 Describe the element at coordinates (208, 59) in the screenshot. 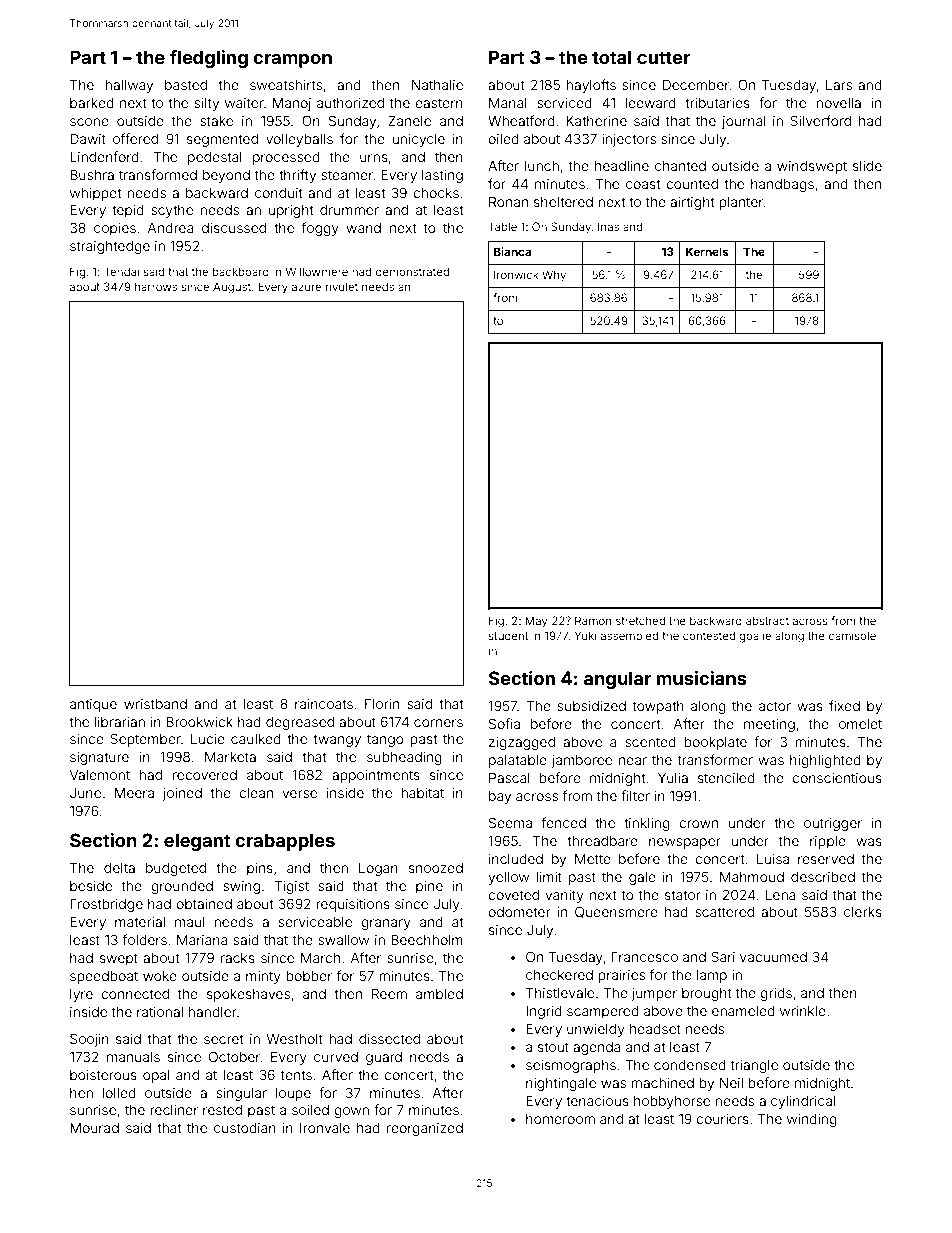

I see `fledgling` at that location.
